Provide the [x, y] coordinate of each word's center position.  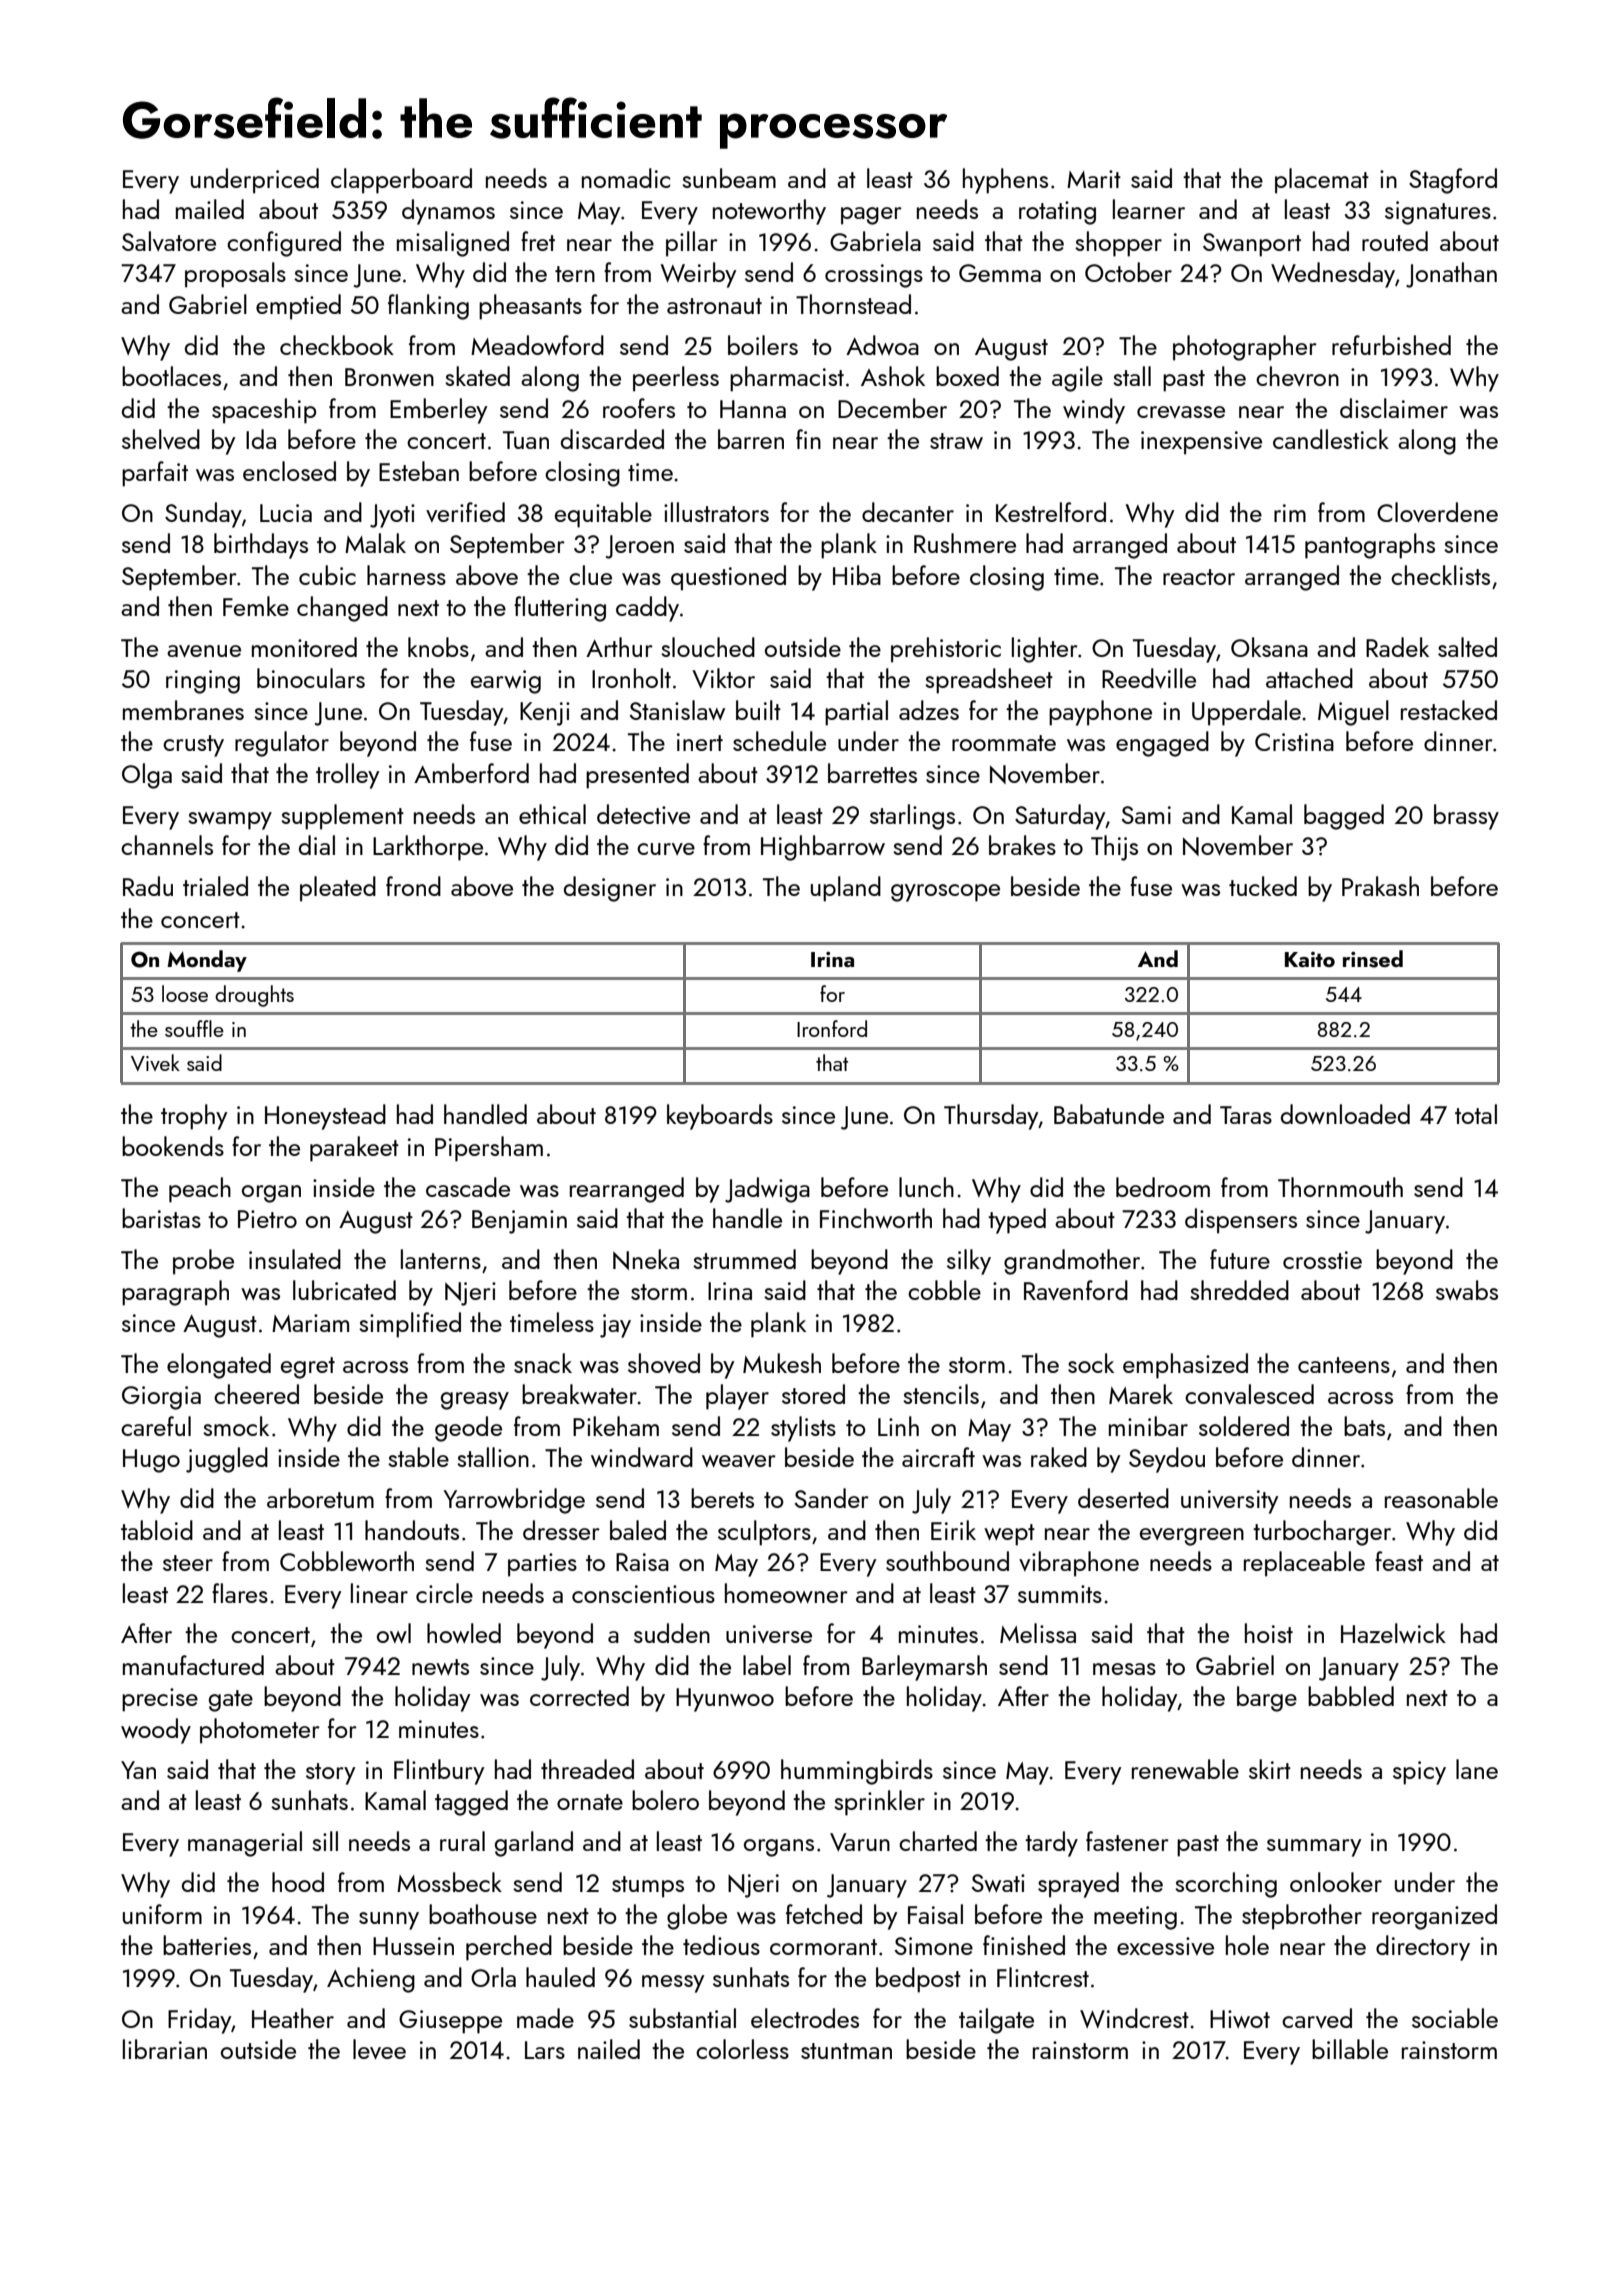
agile [1077, 379]
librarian [165, 2049]
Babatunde [1109, 1114]
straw [956, 441]
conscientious [643, 1594]
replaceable [1304, 1564]
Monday [207, 961]
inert [700, 742]
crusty [193, 746]
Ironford [832, 1028]
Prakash [1380, 886]
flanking [428, 307]
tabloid [157, 1530]
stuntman [846, 2051]
